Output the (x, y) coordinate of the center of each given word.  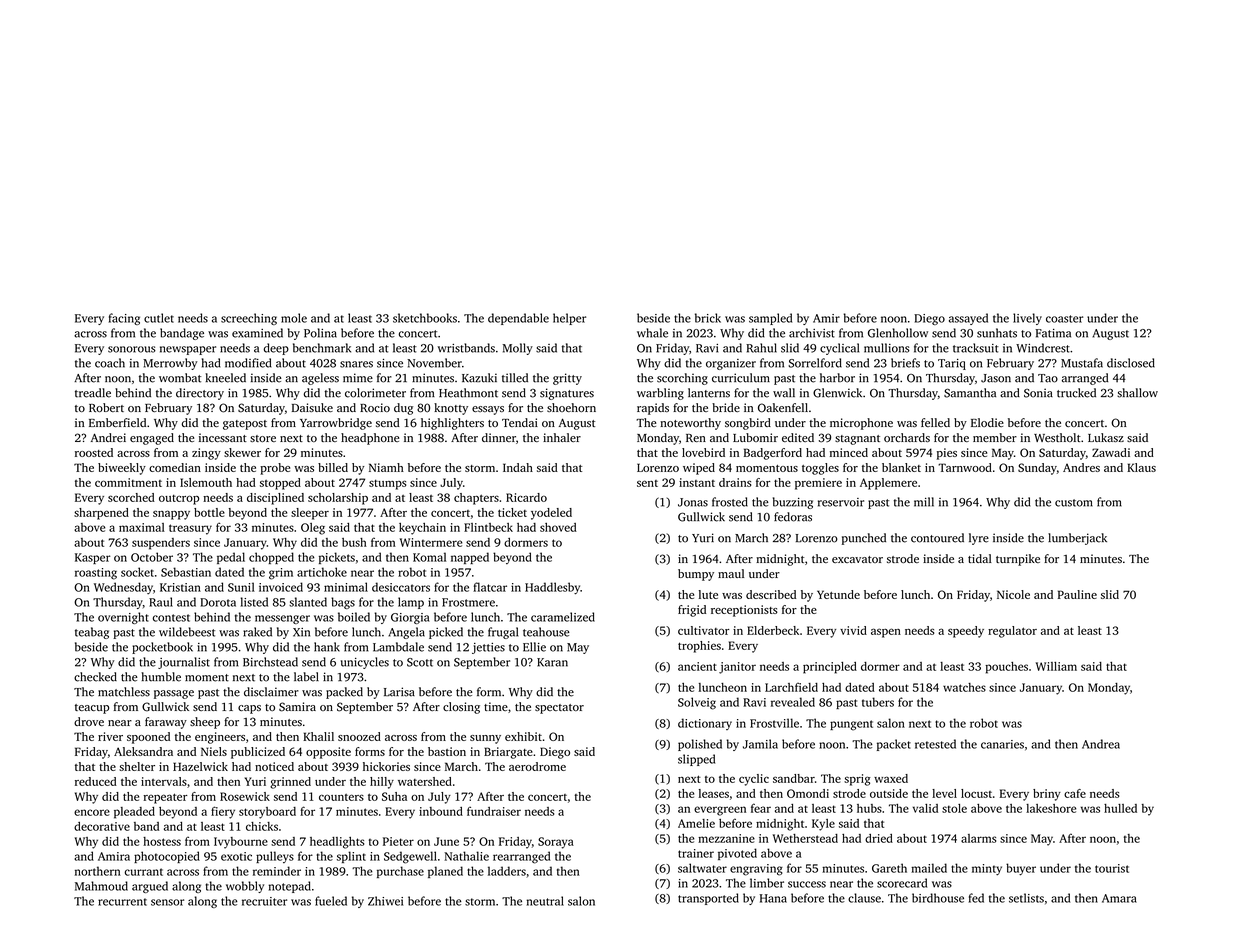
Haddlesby (552, 588)
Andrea (1101, 744)
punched (864, 539)
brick (708, 318)
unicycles (365, 663)
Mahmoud (101, 886)
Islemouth (206, 482)
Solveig (697, 703)
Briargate (508, 753)
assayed (968, 319)
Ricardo (526, 497)
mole (294, 318)
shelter (137, 766)
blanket (901, 467)
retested (935, 744)
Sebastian (186, 572)
